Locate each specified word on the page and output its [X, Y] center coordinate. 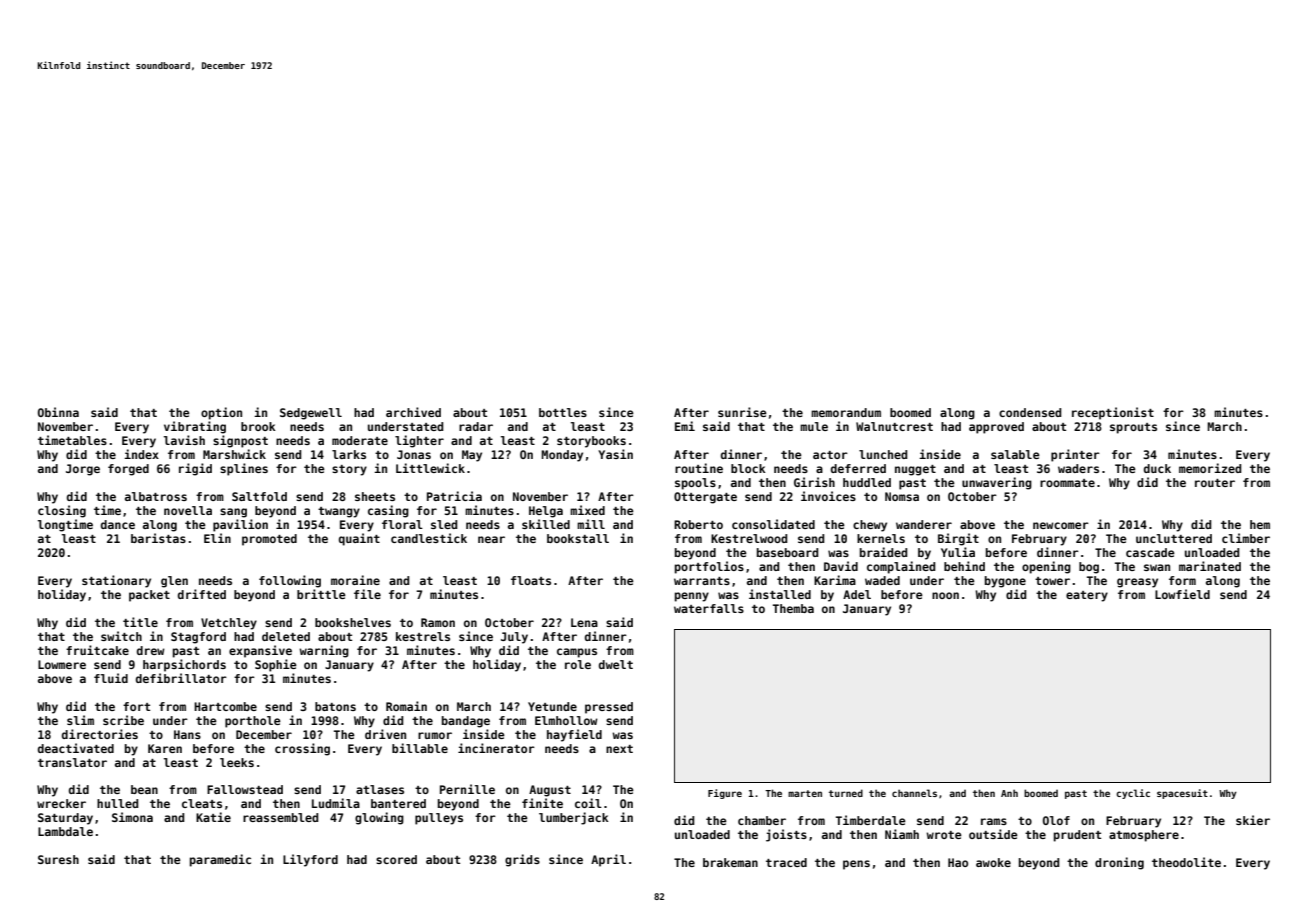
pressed [609, 708]
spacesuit [1182, 794]
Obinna [58, 412]
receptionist [1113, 413]
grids [522, 860]
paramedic [220, 860]
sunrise [742, 412]
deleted [286, 636]
